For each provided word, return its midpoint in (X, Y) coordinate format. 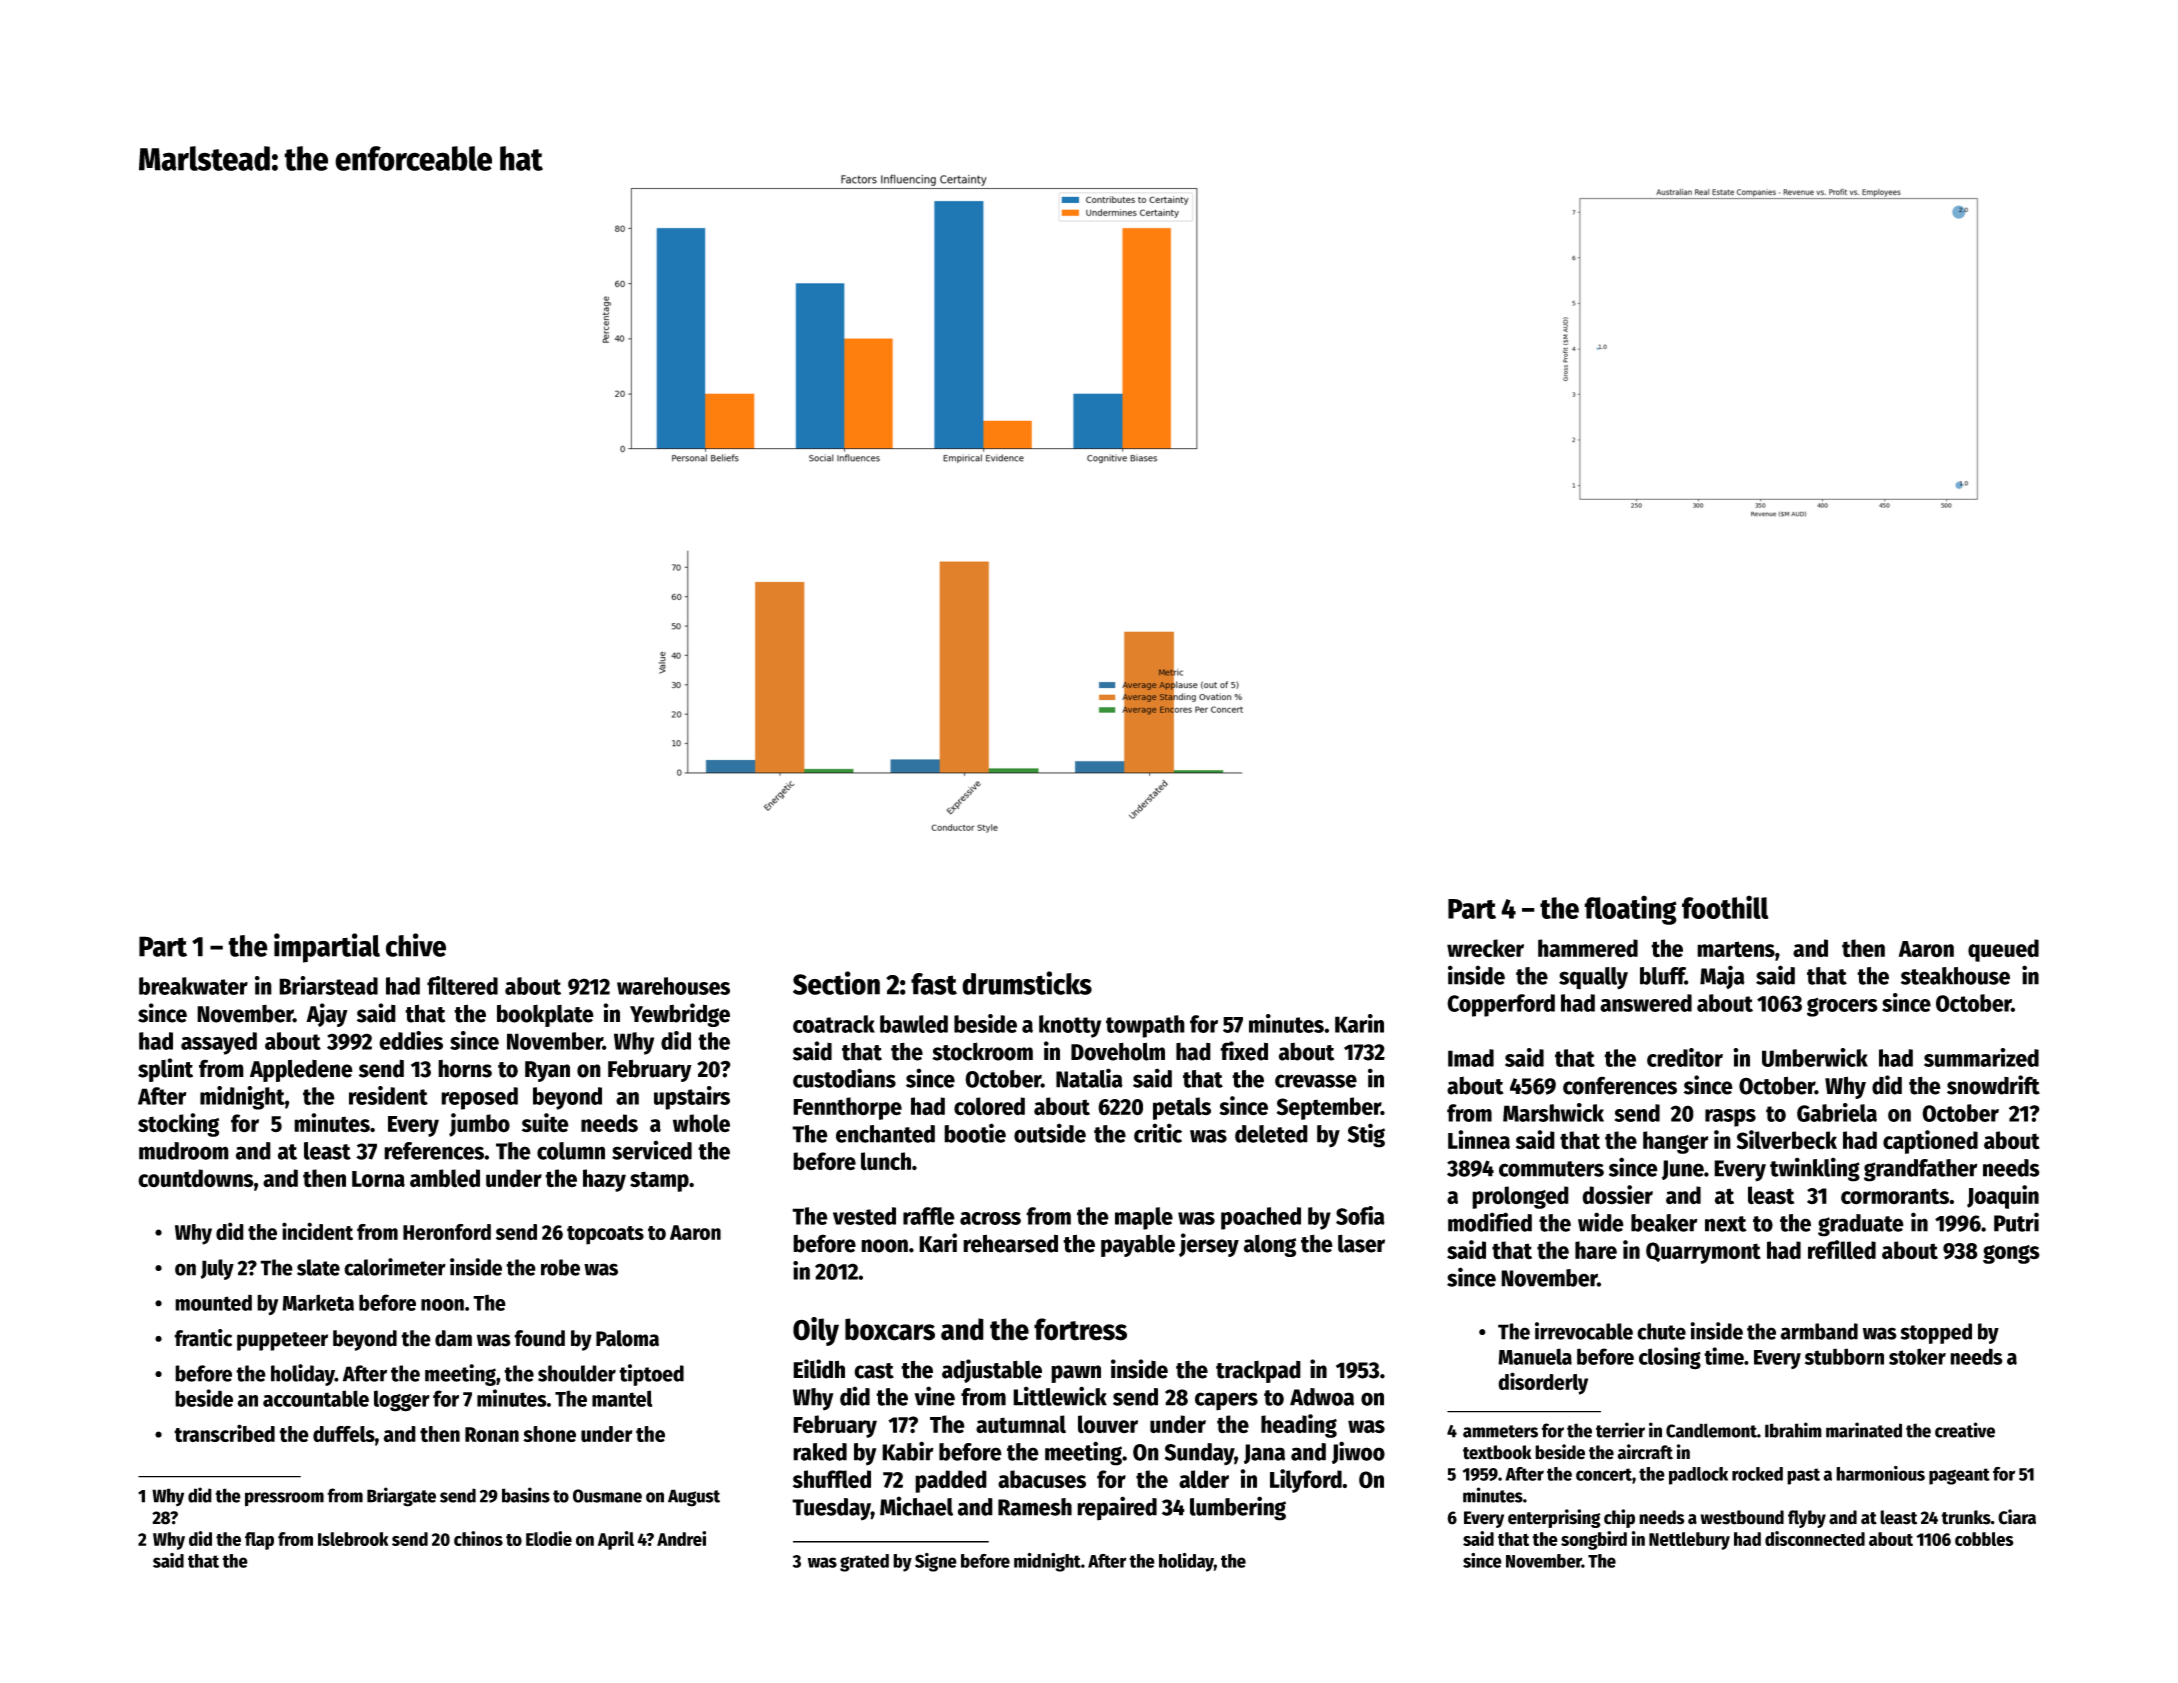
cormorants (1895, 1196)
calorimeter (395, 1267)
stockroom (982, 1051)
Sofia (1360, 1215)
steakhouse (1955, 976)
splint (165, 1070)
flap (259, 1541)
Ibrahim (1793, 1430)
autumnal (1021, 1424)
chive (416, 945)
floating (1630, 910)
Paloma (627, 1338)
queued (2003, 950)
